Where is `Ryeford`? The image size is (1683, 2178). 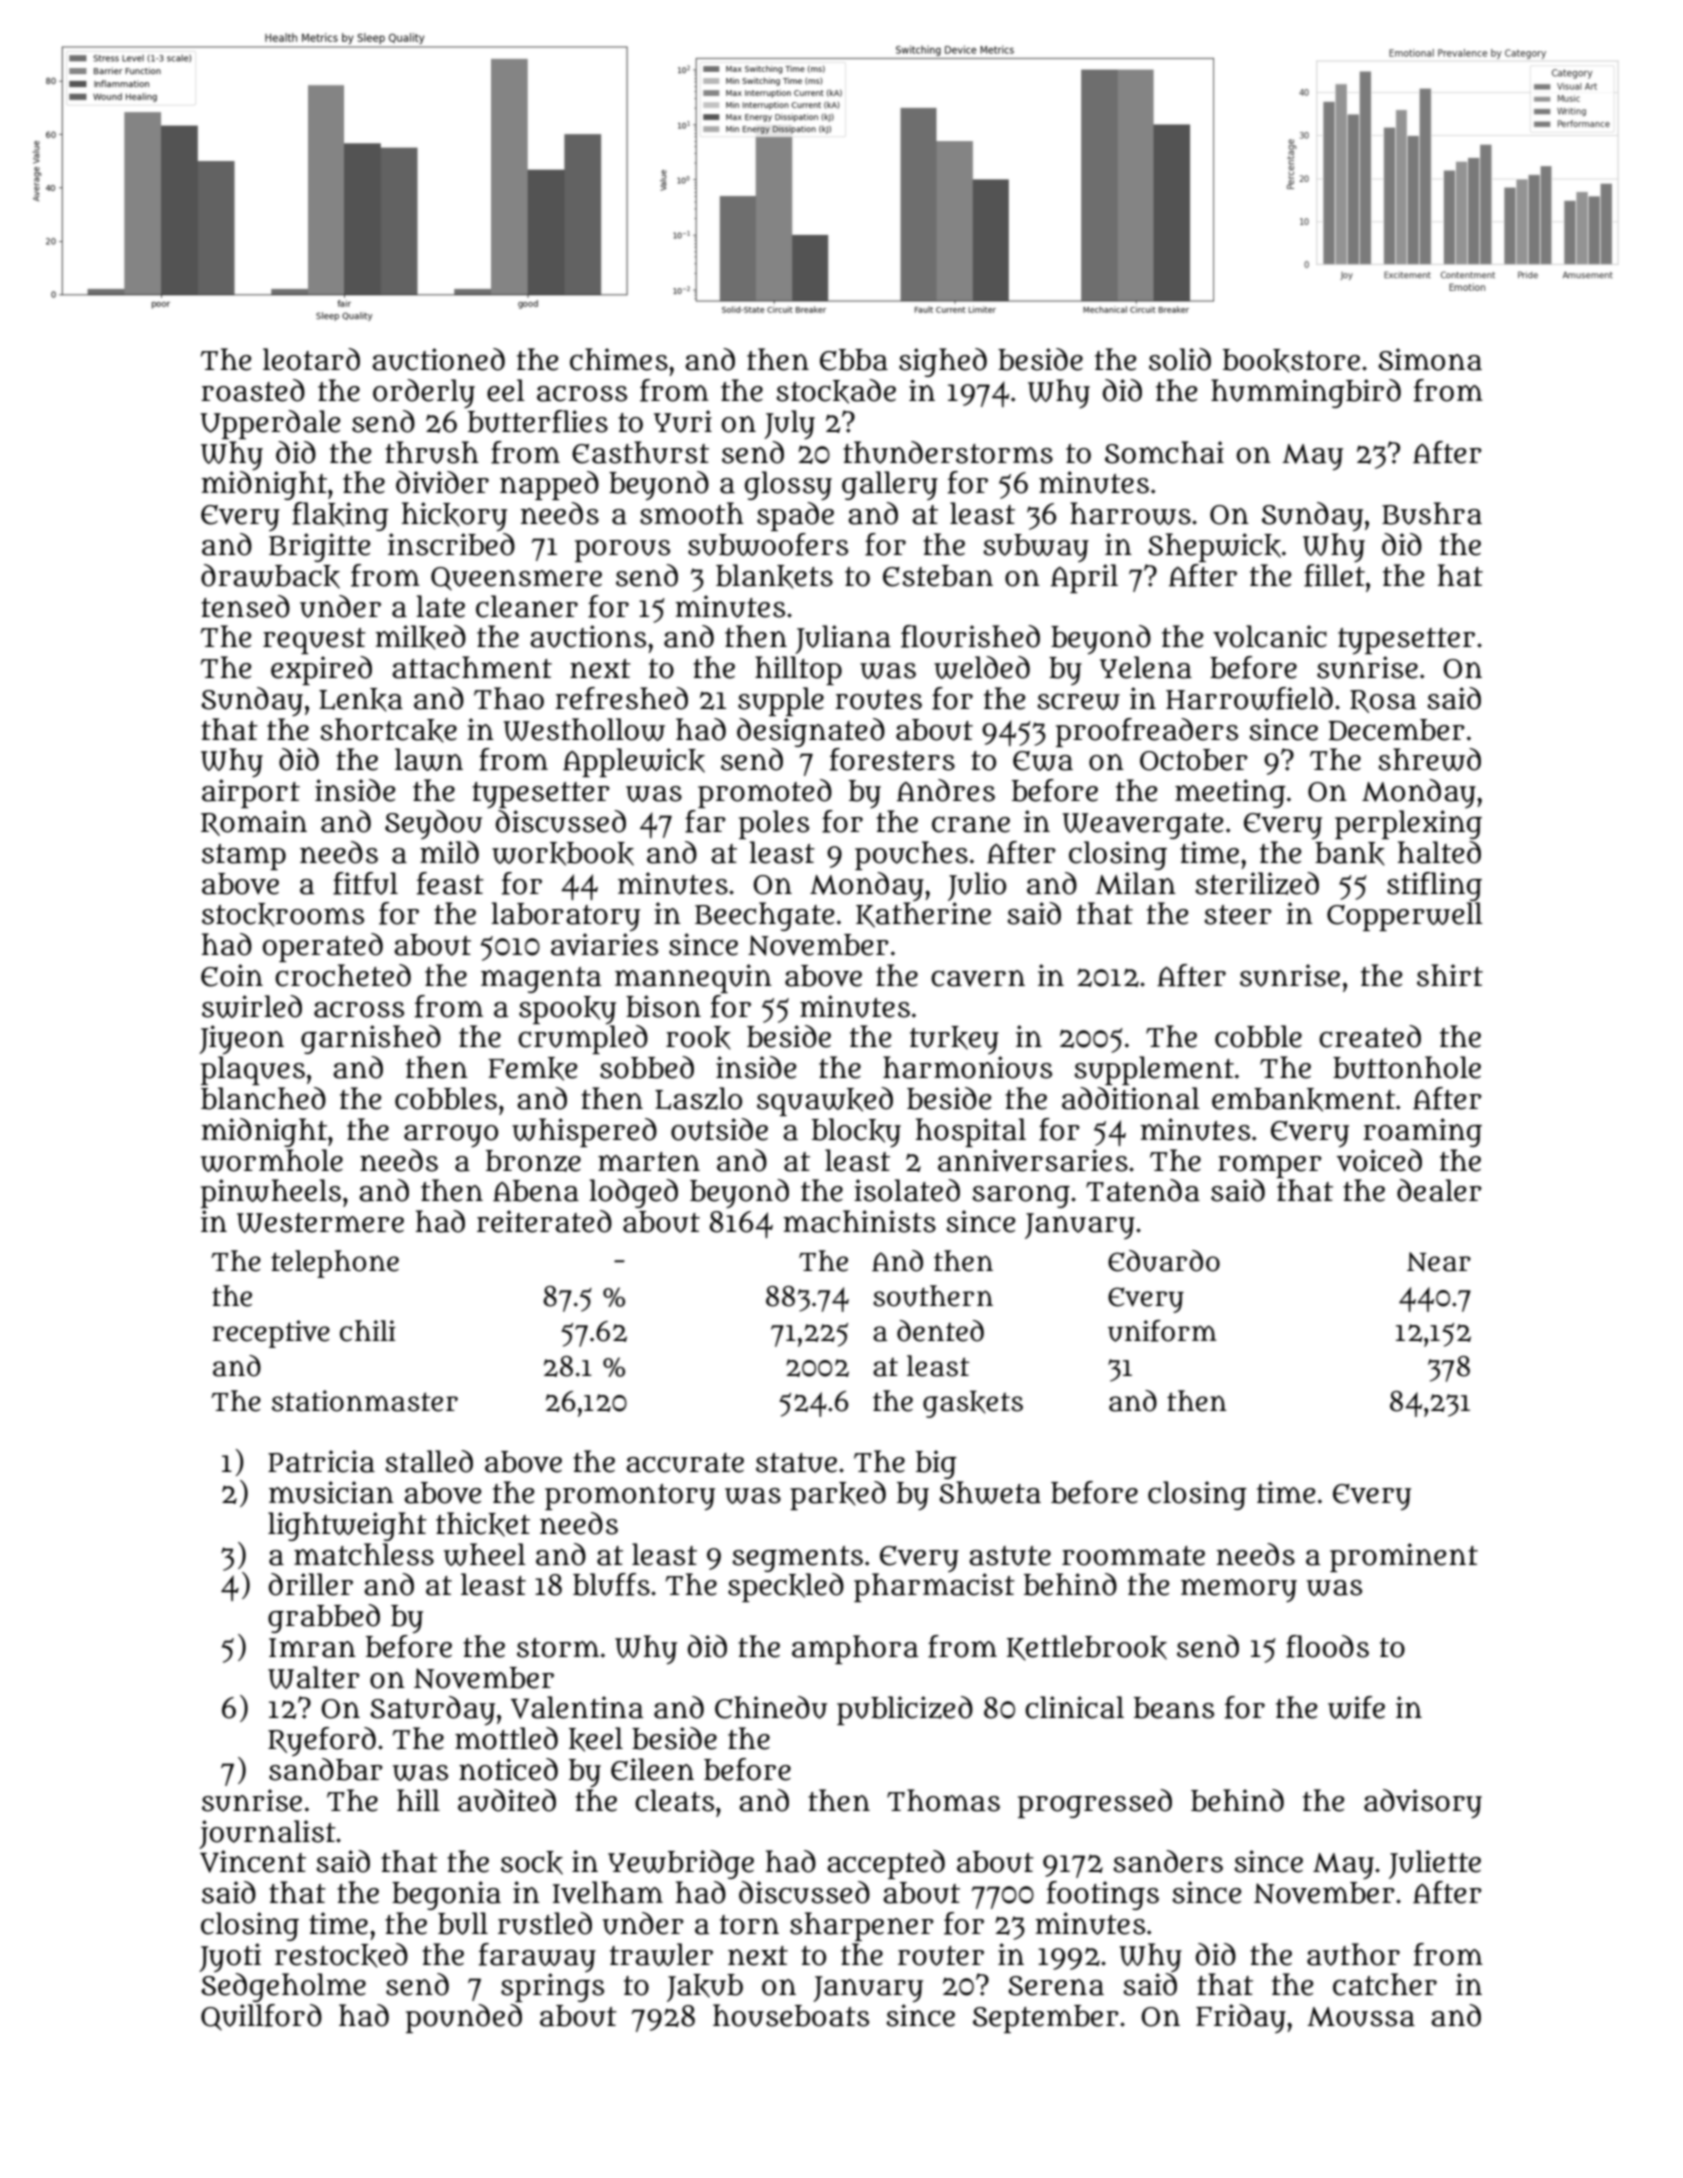
Ryeford is located at coordinates (322, 1741).
